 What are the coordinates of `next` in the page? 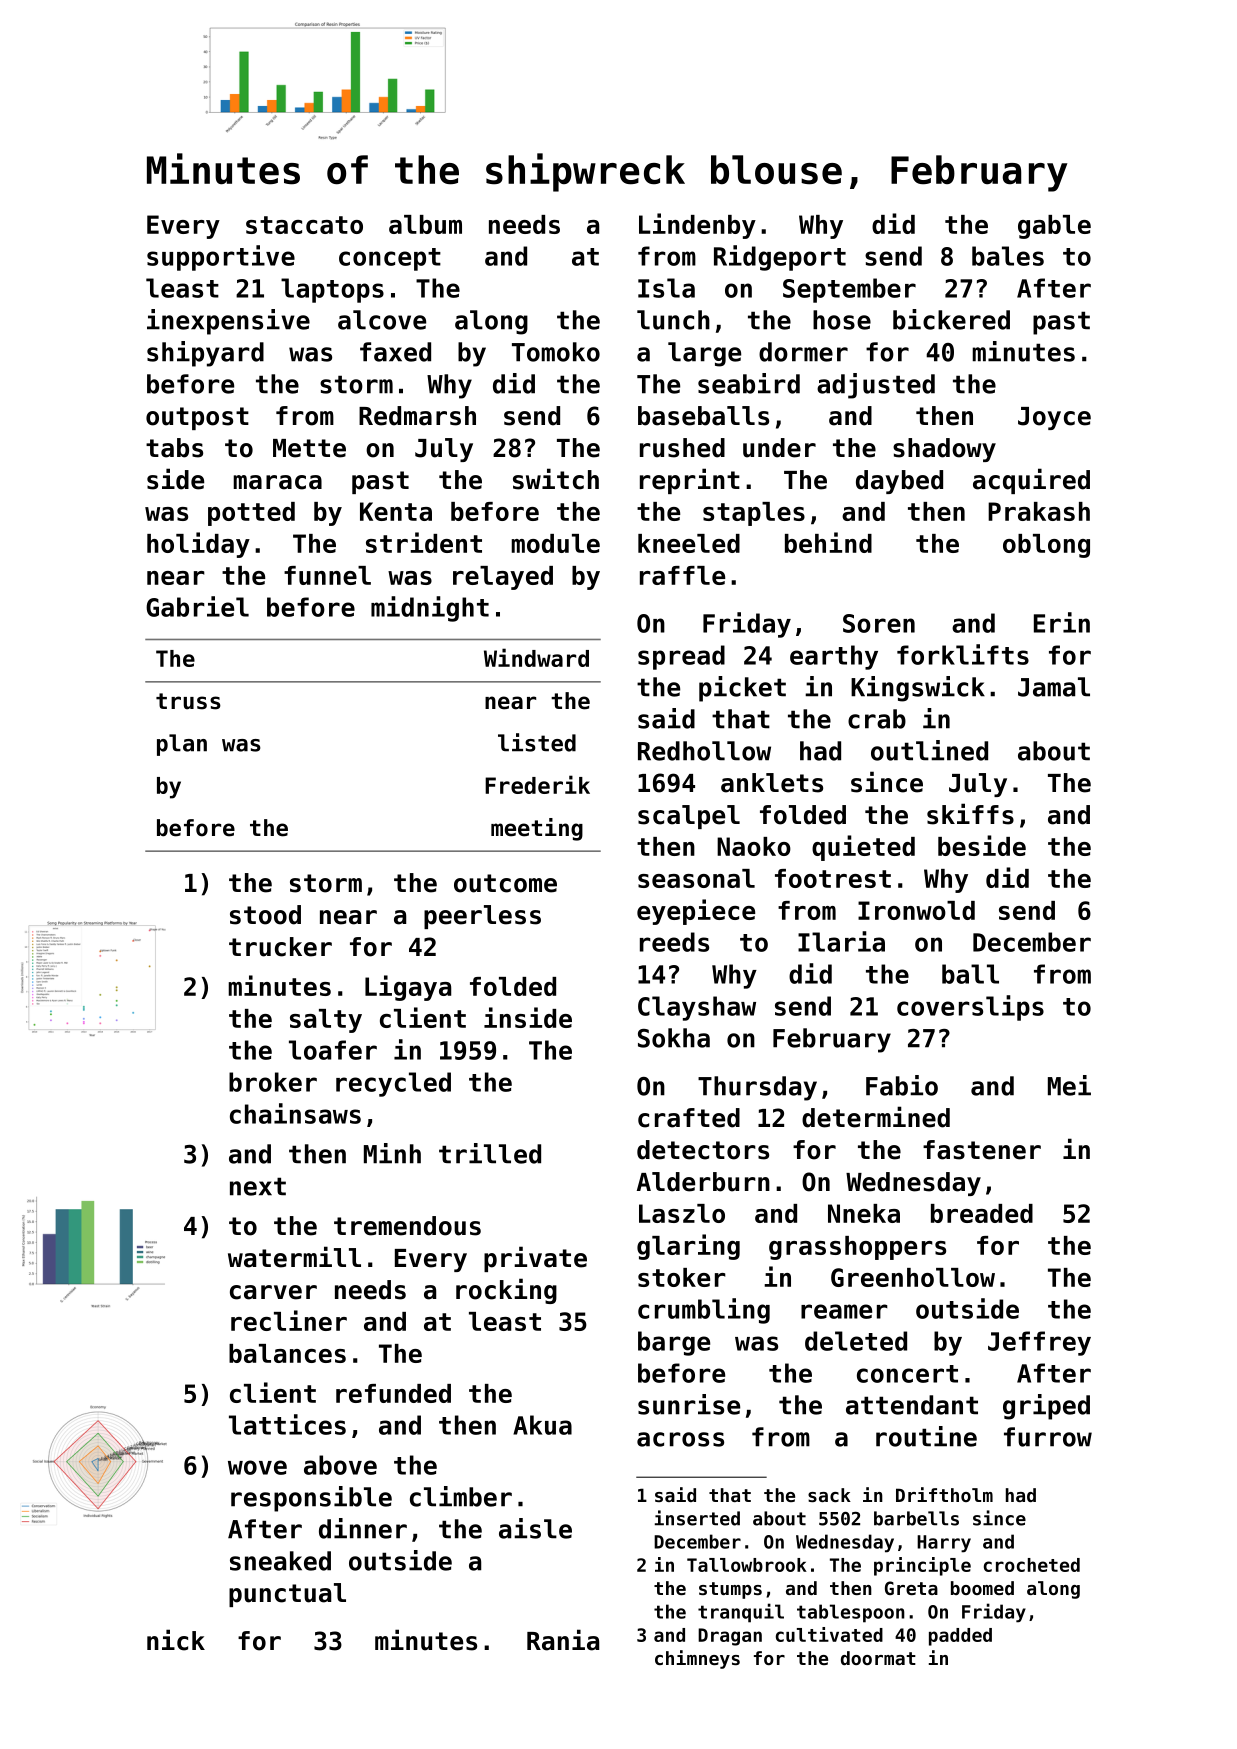 It's located at (258, 1186).
